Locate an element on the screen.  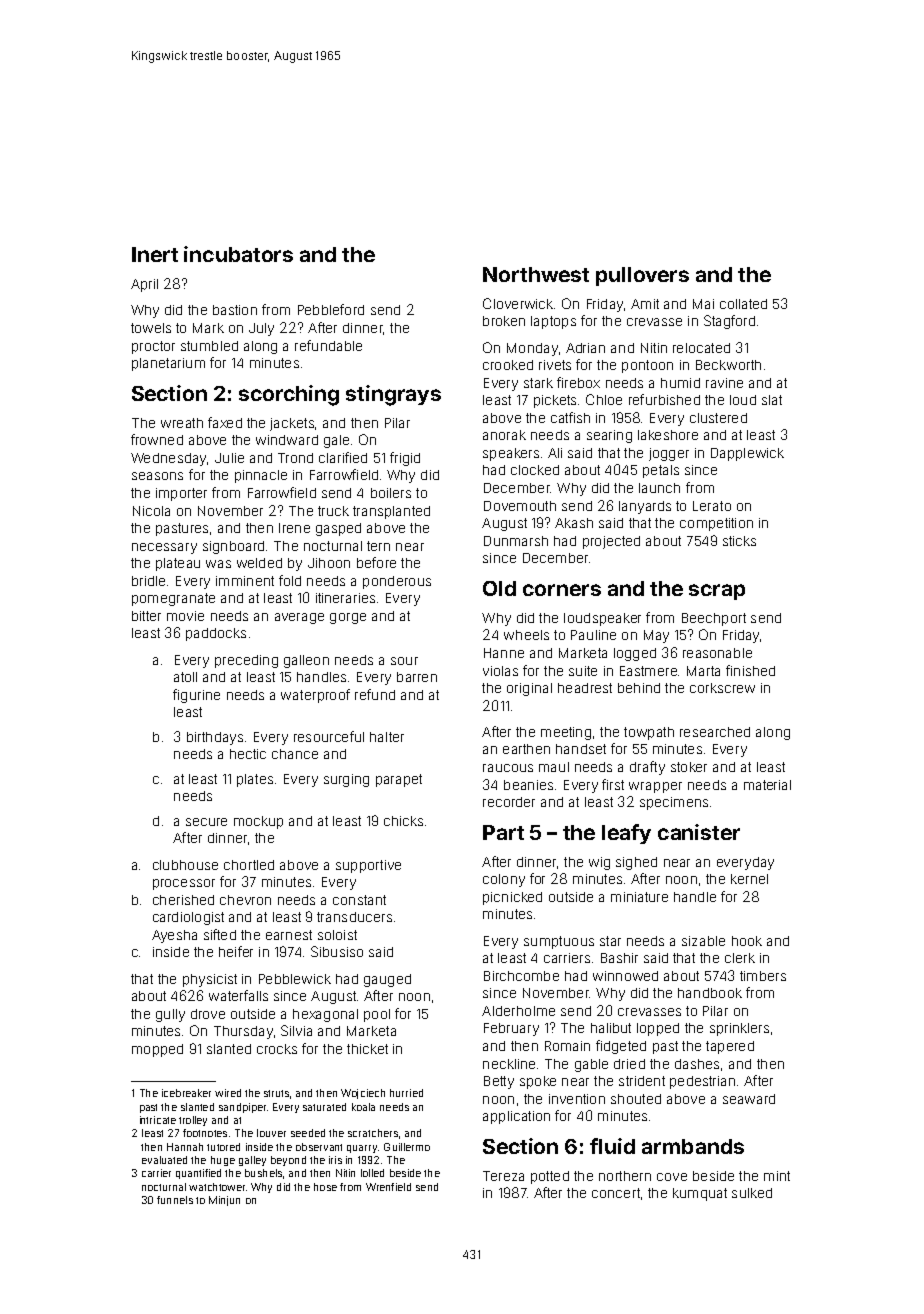
bushels is located at coordinates (263, 1173).
